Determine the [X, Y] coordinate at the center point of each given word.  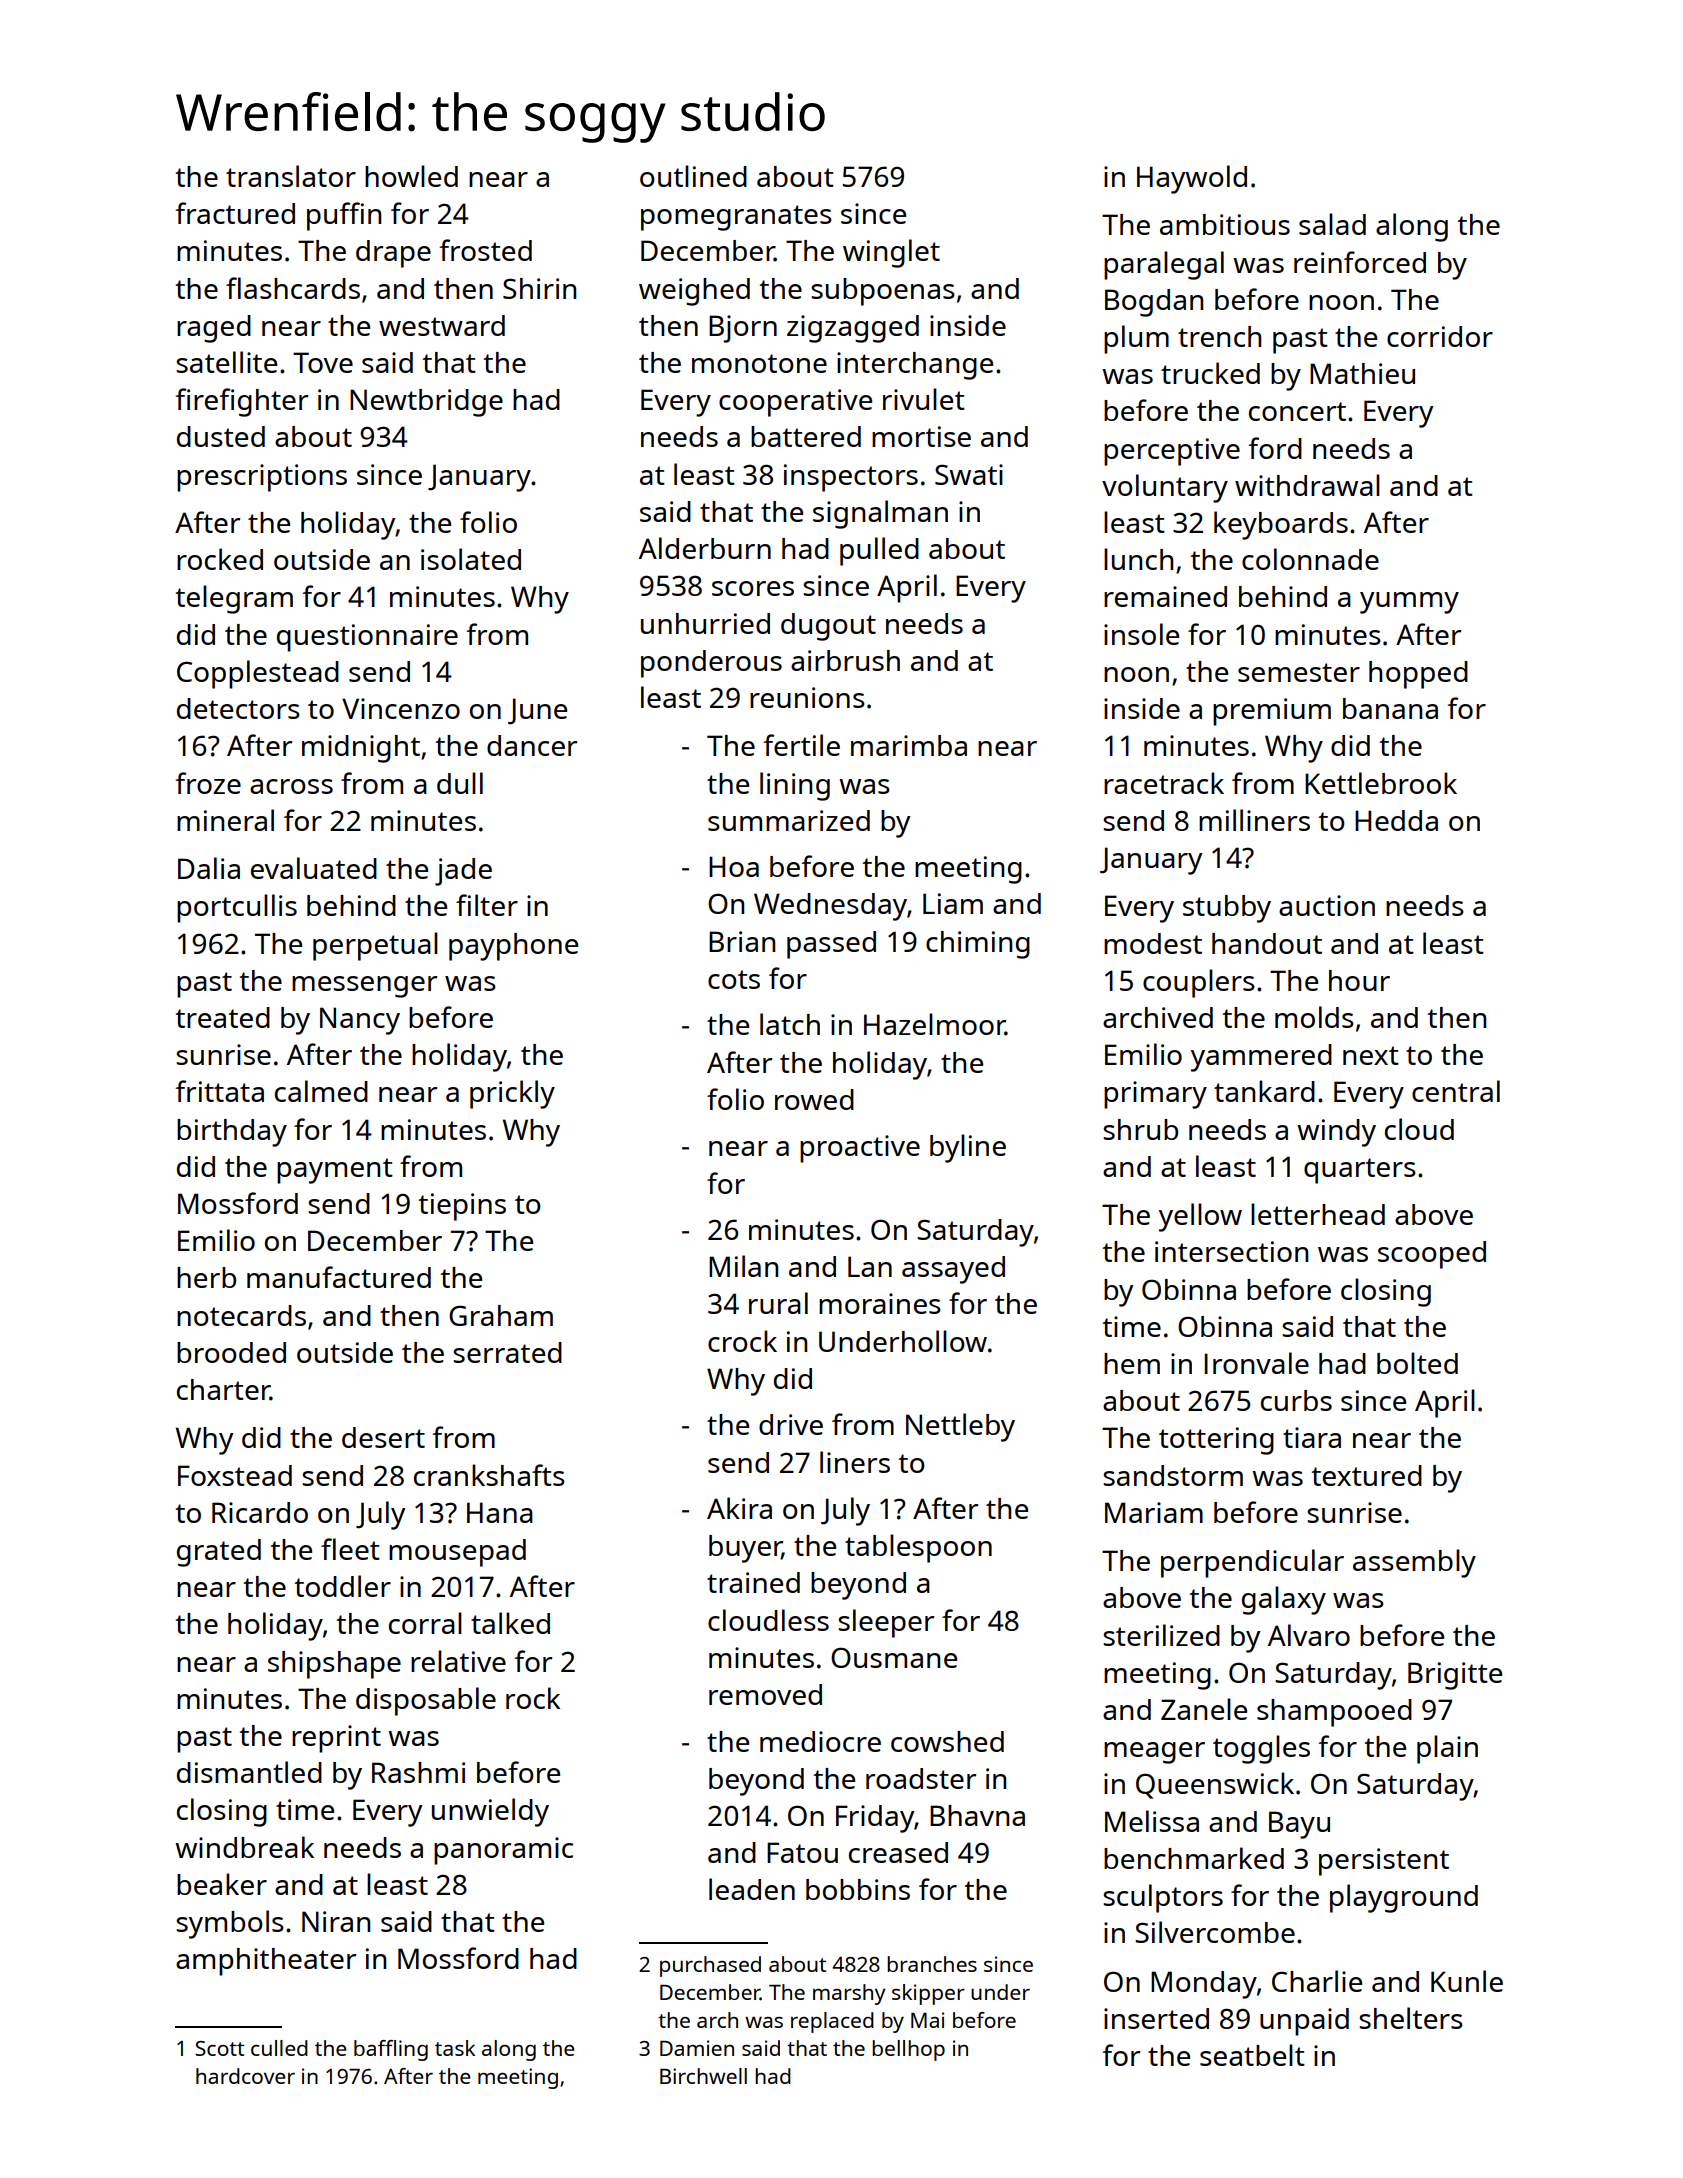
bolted [1417, 1363]
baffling [391, 2050]
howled [411, 176]
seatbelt [1252, 2055]
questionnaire [367, 638]
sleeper [886, 1623]
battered [806, 436]
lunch [1138, 559]
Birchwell [703, 2076]
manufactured [339, 1277]
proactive [860, 1149]
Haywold [1192, 179]
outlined [693, 176]
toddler [343, 1586]
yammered [1261, 1058]
